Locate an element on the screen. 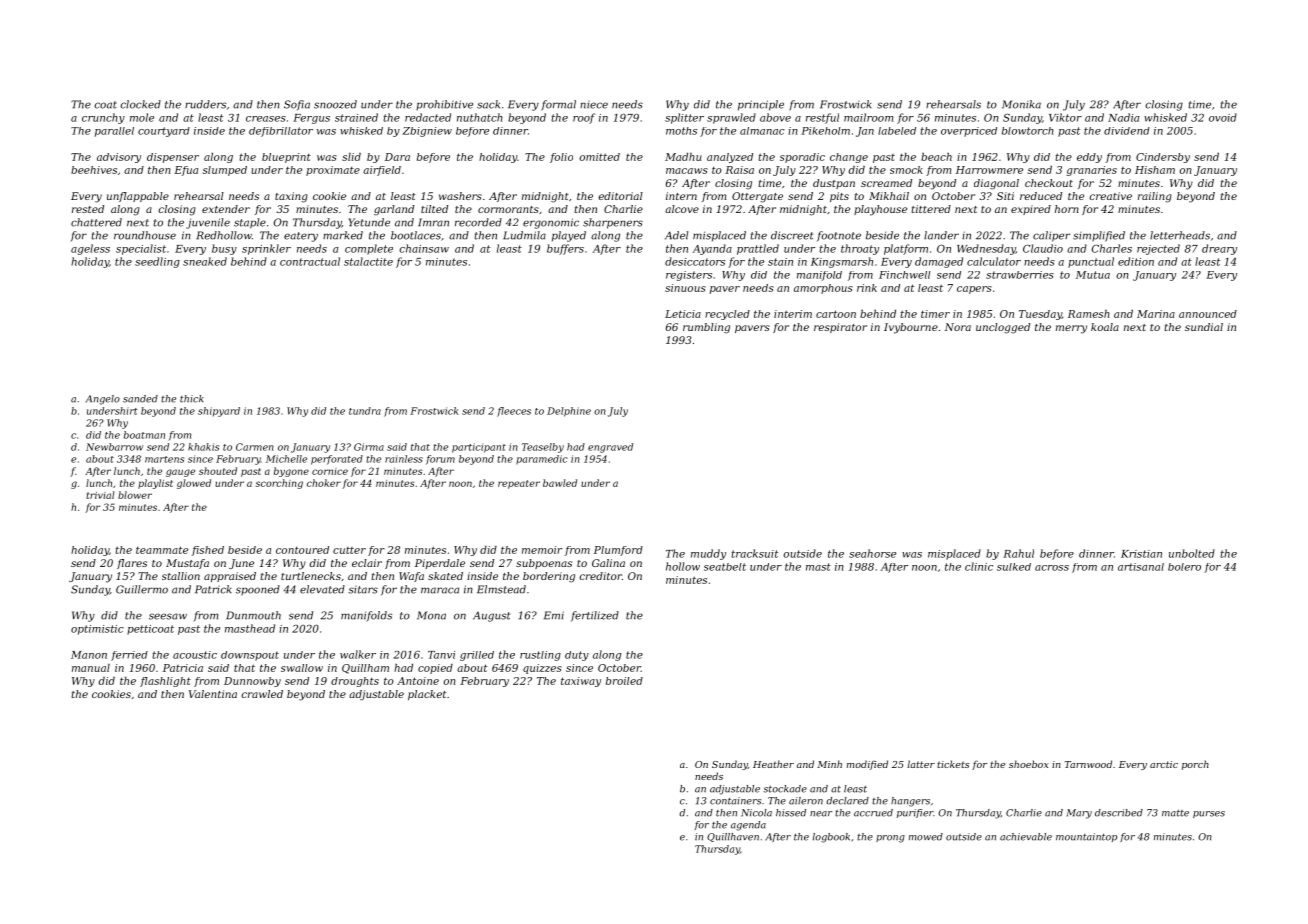  Ottergate is located at coordinates (757, 197).
